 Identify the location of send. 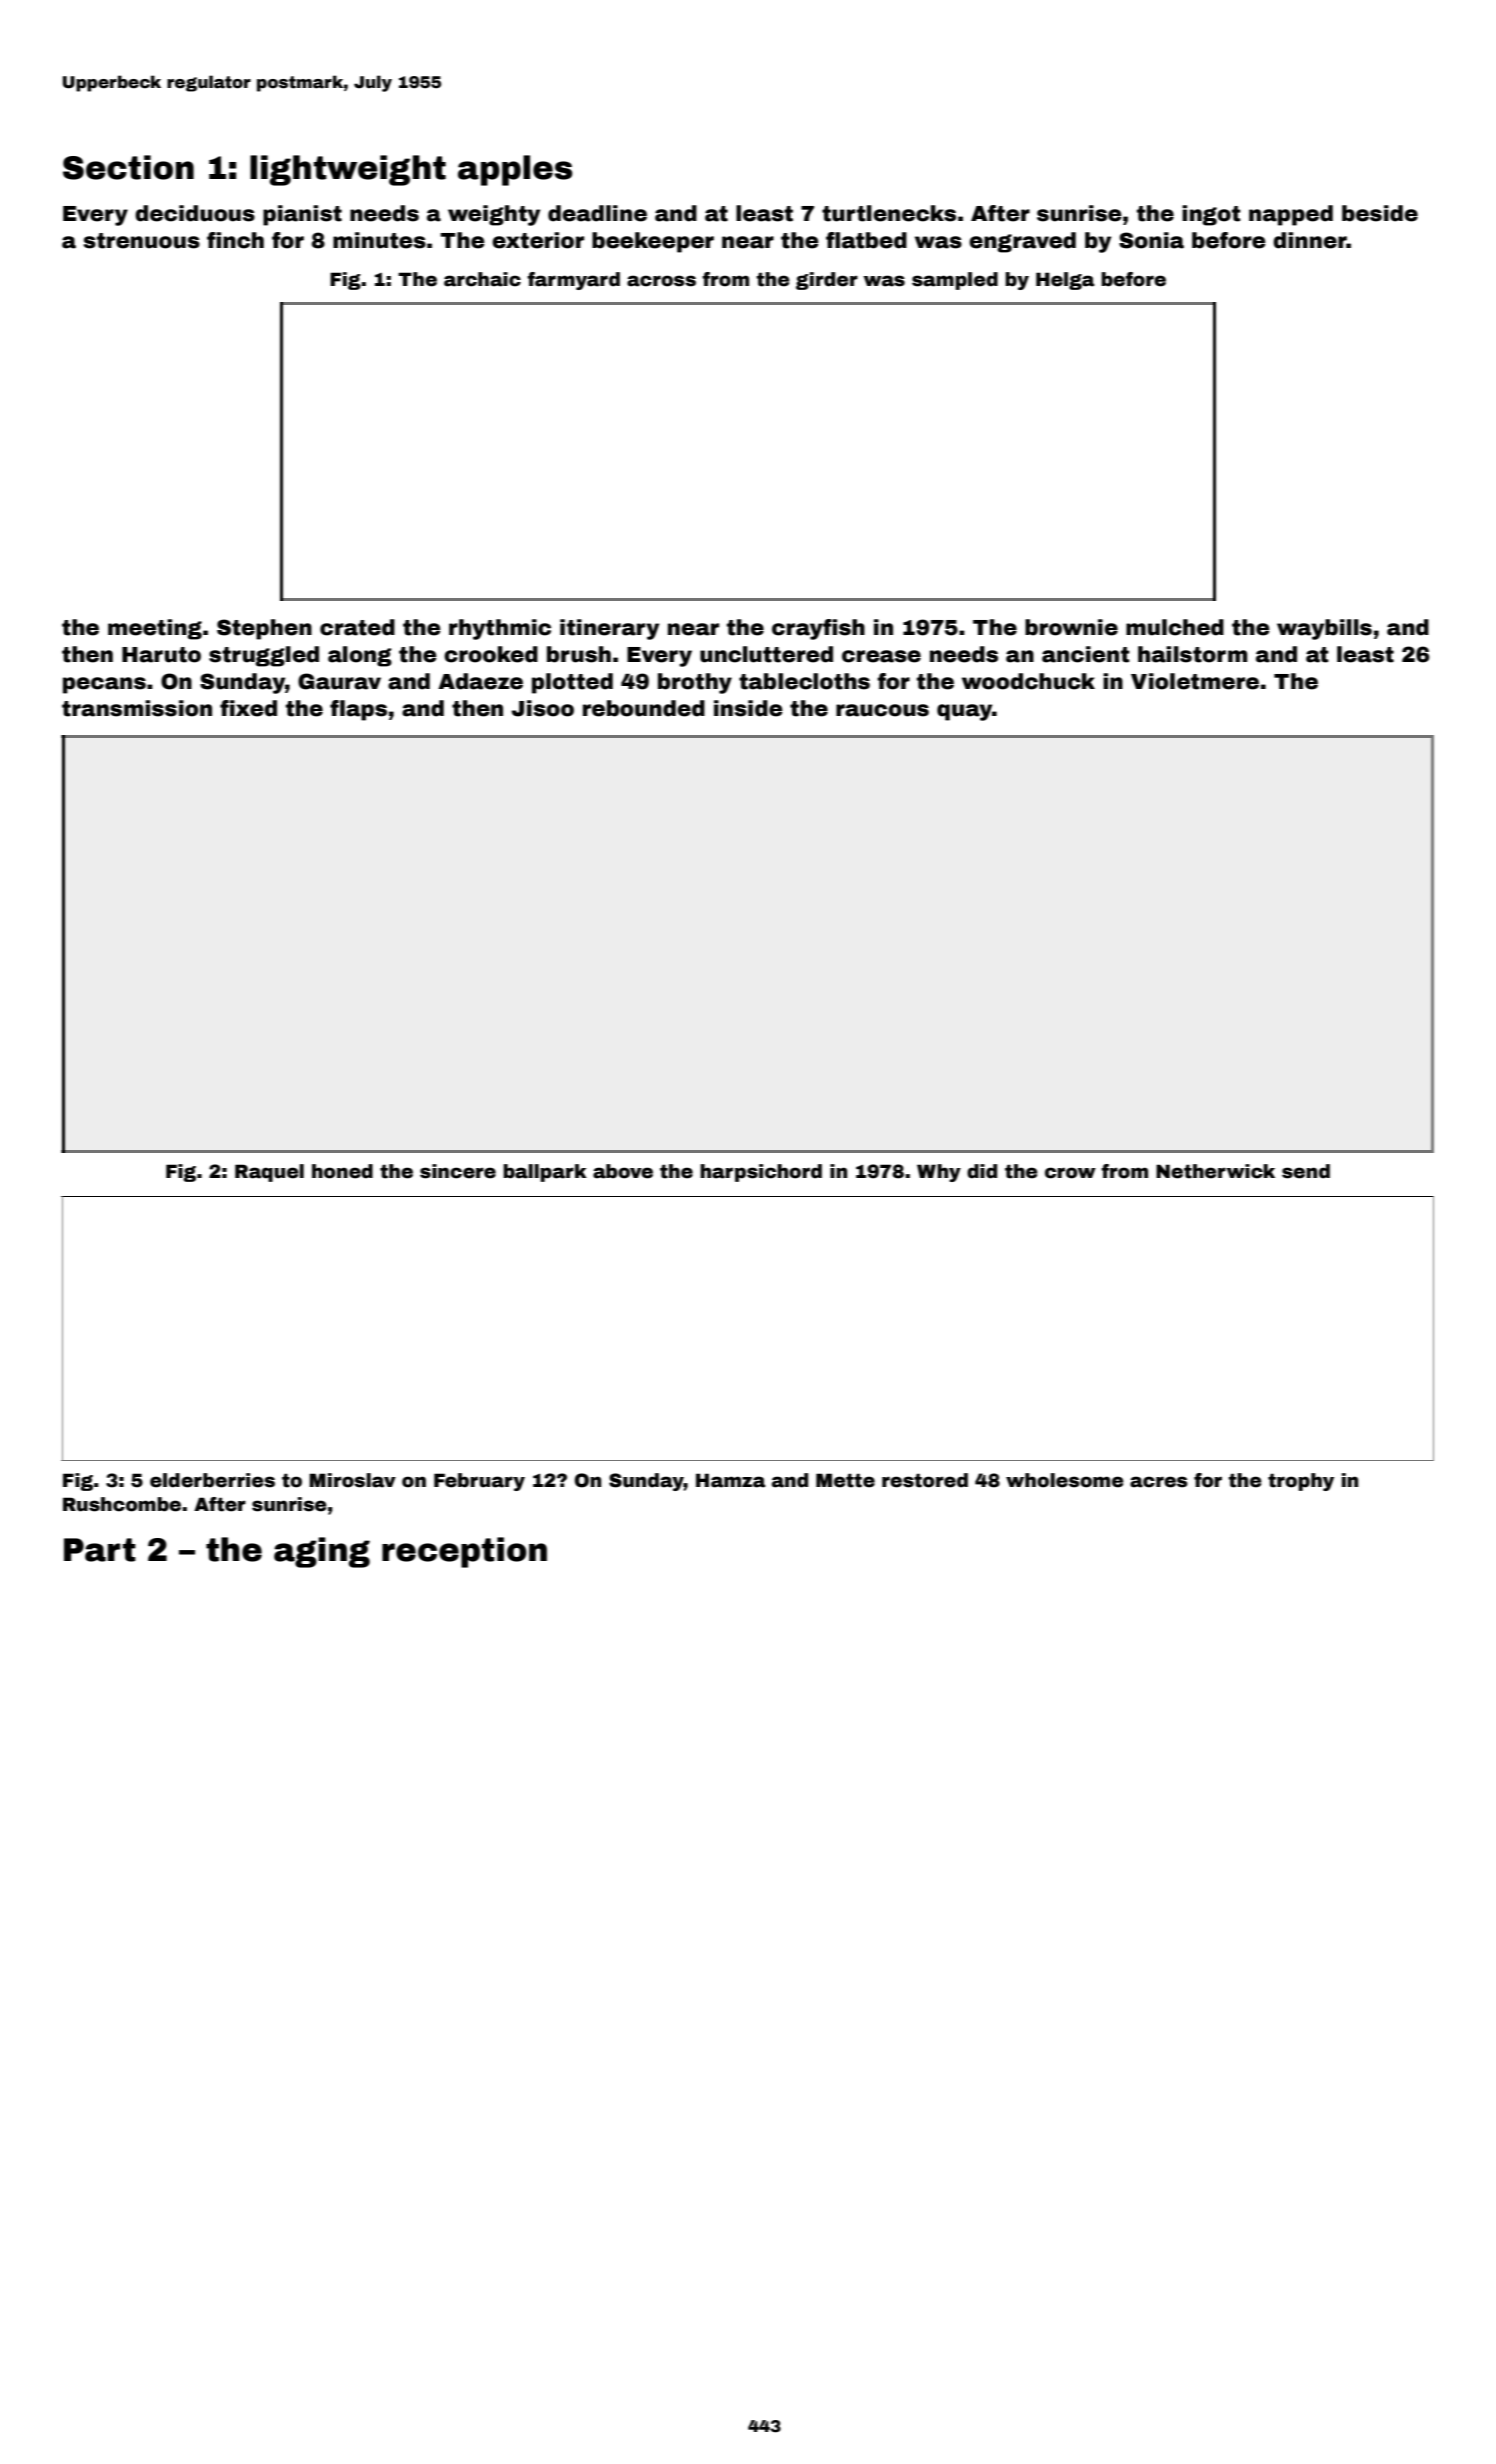
(1306, 1171).
